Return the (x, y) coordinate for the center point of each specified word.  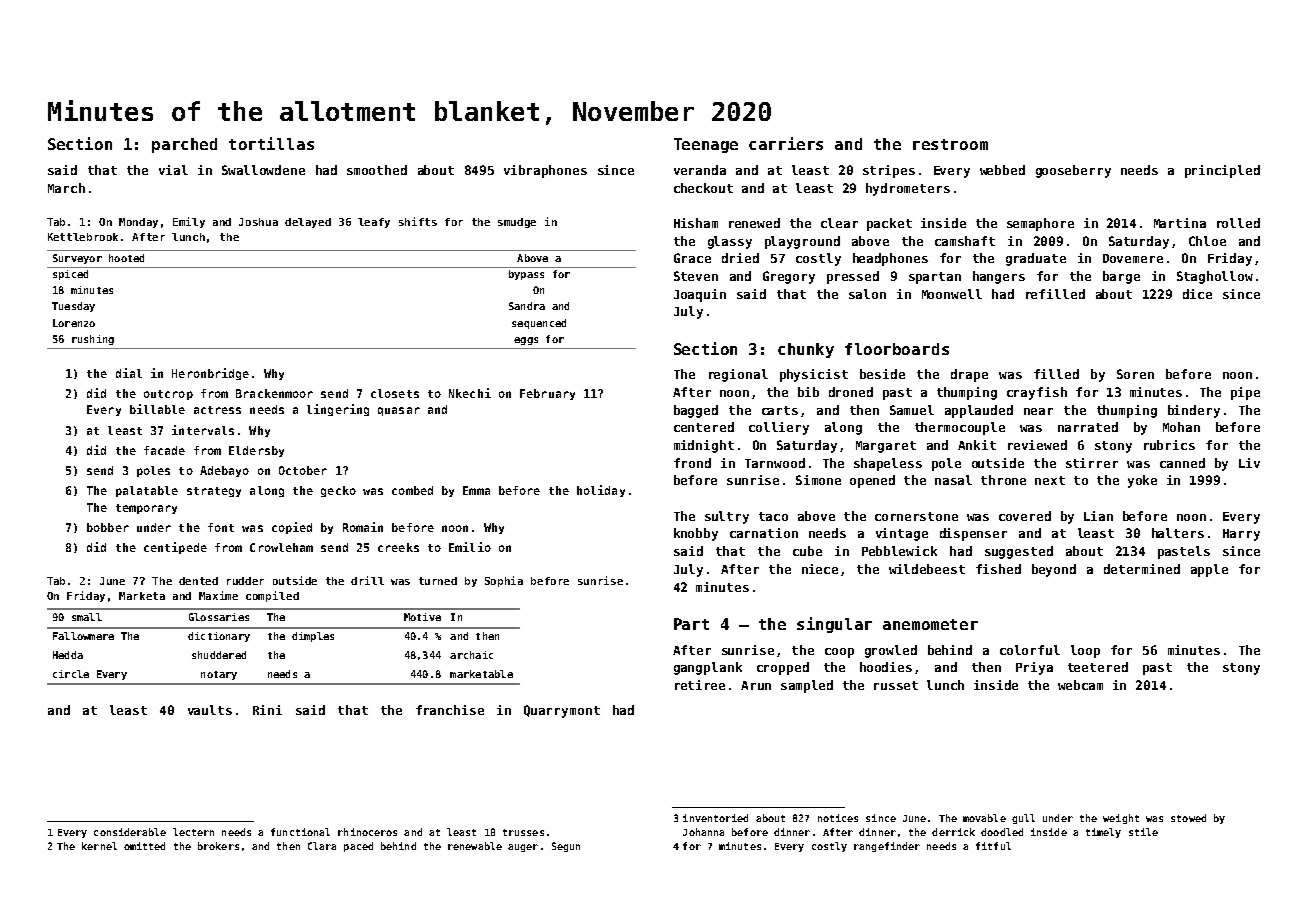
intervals (203, 430)
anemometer (930, 624)
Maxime (218, 595)
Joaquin (700, 295)
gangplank (708, 668)
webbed (1002, 170)
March (66, 188)
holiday (601, 491)
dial (129, 373)
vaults (210, 710)
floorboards (897, 349)
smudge (517, 223)
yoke (1142, 481)
